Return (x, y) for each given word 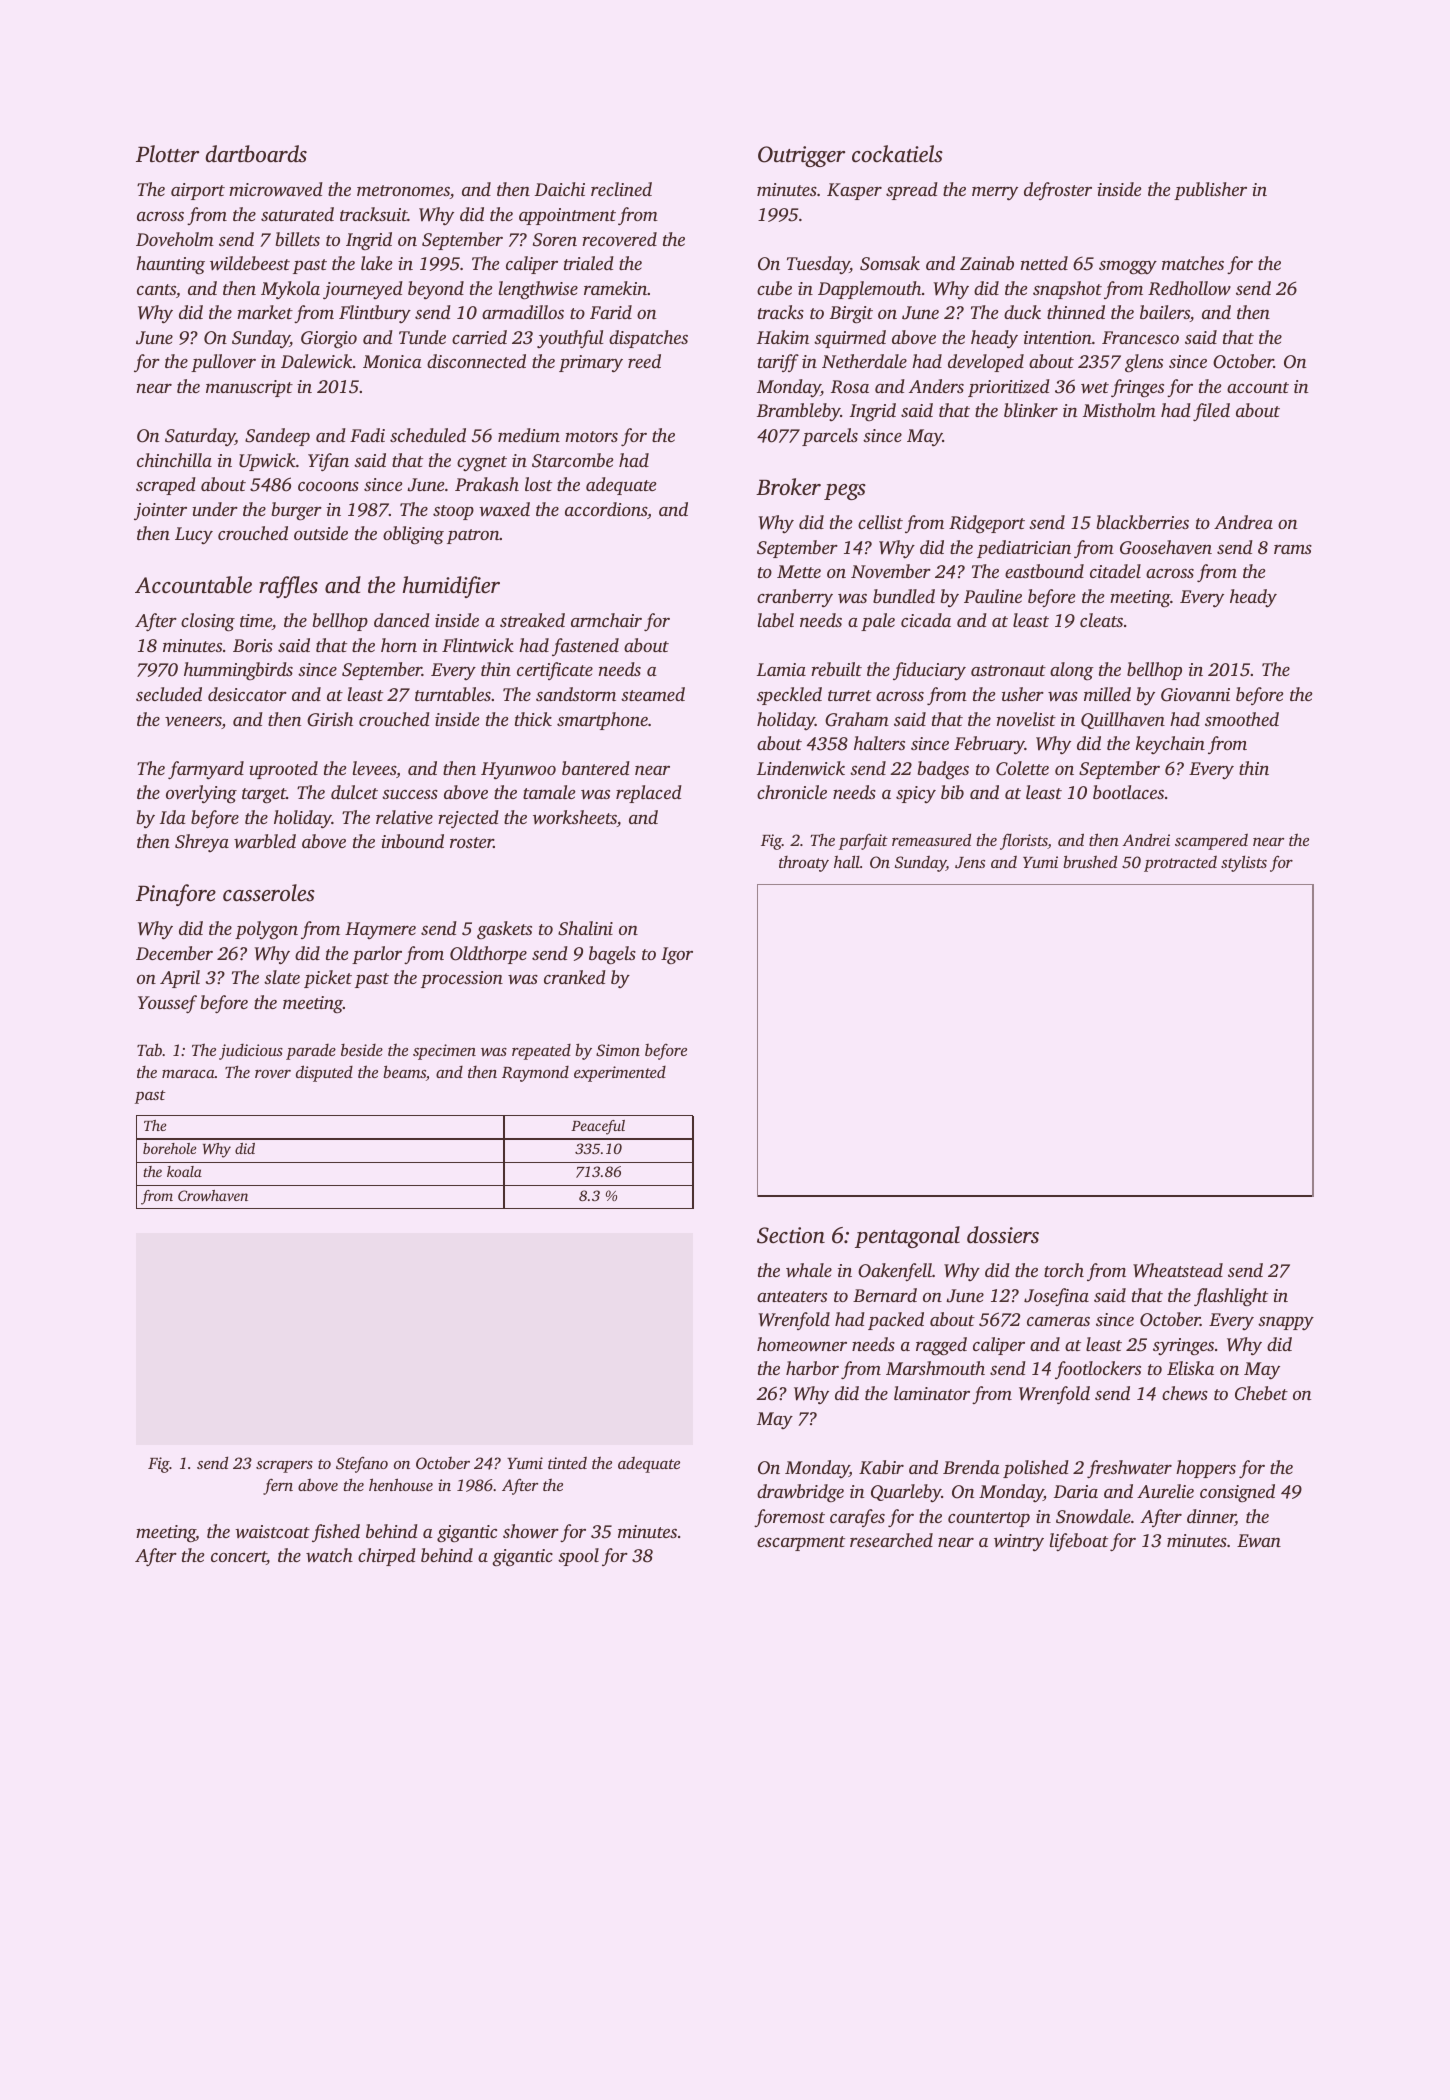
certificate (555, 671)
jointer (160, 511)
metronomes (403, 190)
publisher (1210, 191)
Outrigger (801, 156)
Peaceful (598, 1127)
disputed (324, 1073)
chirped (387, 1557)
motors (591, 436)
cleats (1101, 620)
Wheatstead (1178, 1270)
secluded (169, 694)
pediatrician (1024, 549)
